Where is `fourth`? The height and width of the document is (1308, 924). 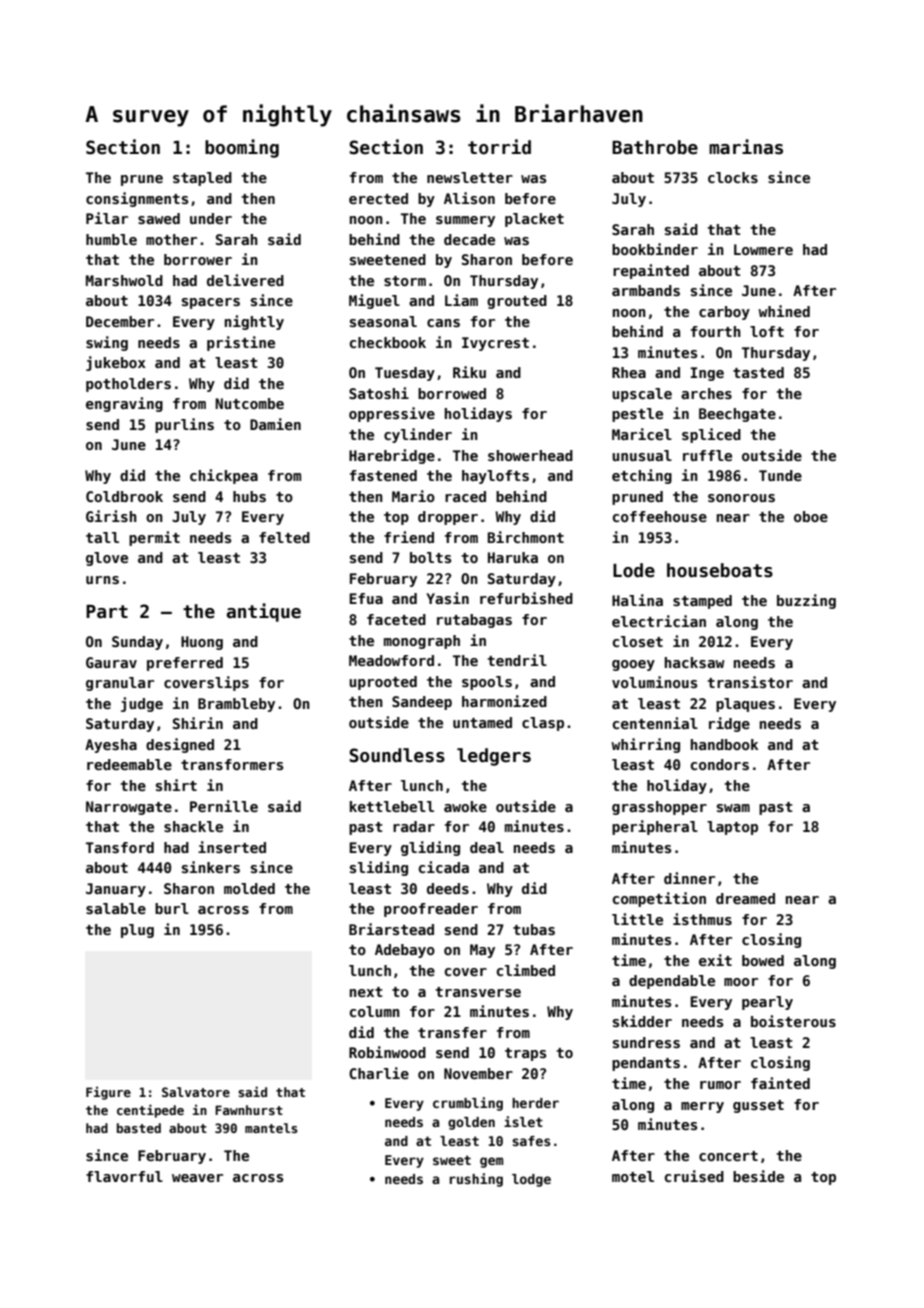
fourth is located at coordinates (716, 331).
